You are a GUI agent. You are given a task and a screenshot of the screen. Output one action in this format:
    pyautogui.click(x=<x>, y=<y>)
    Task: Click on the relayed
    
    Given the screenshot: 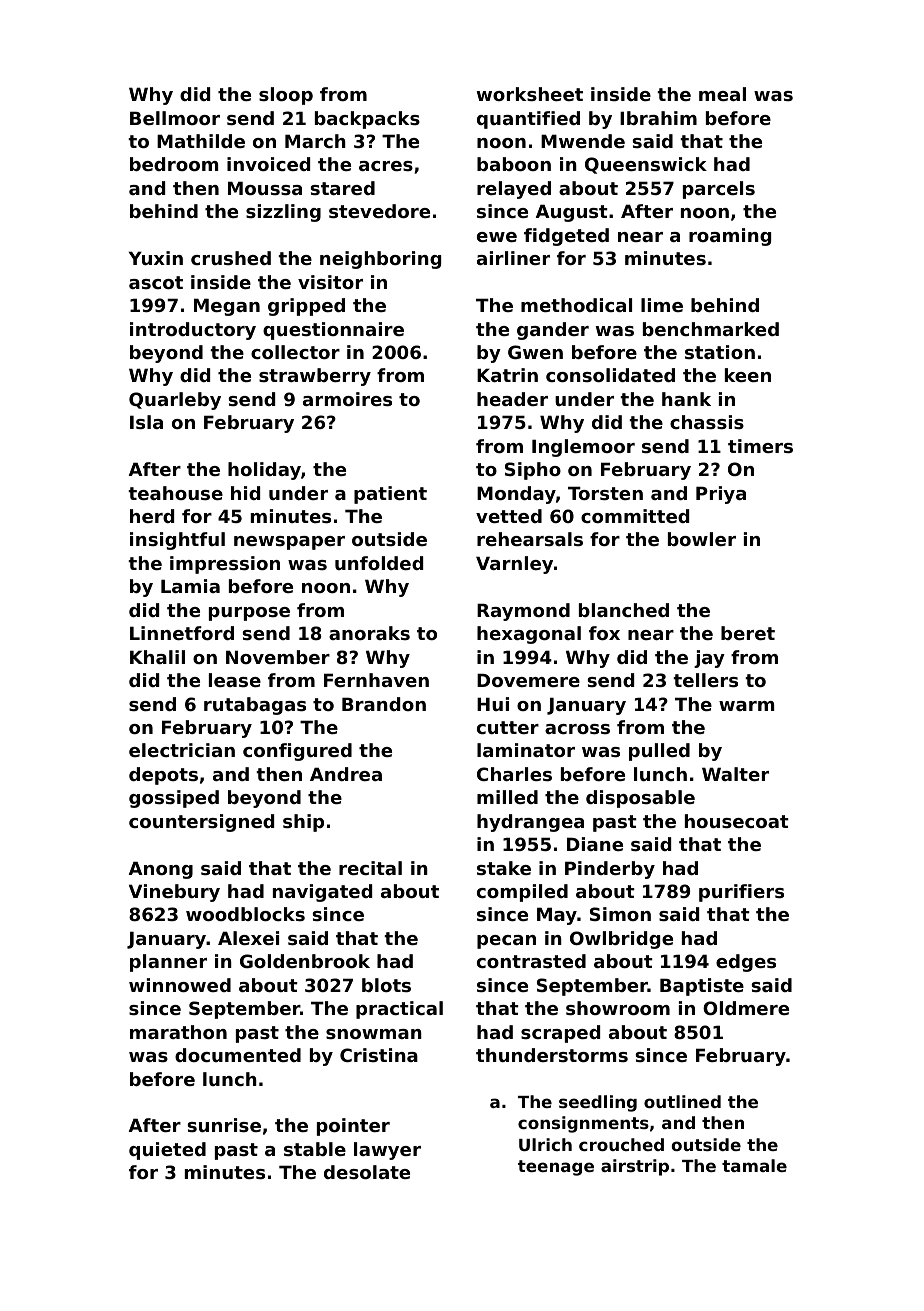 What is the action you would take?
    pyautogui.click(x=514, y=190)
